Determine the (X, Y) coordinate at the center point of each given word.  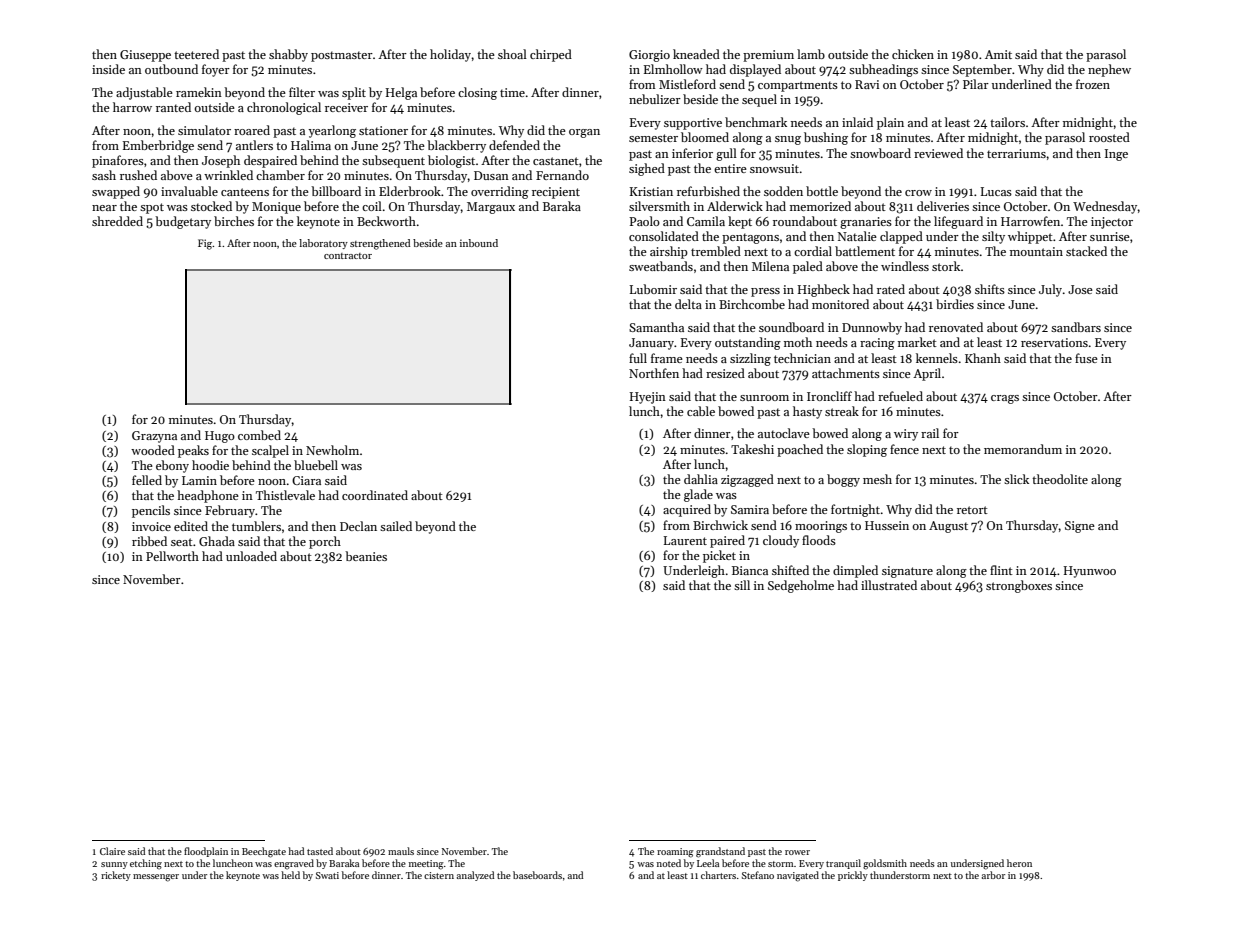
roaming (675, 853)
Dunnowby (872, 328)
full (638, 358)
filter (302, 92)
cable (701, 411)
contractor (348, 256)
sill (742, 585)
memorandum (1023, 449)
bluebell (316, 465)
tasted (320, 851)
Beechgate (264, 852)
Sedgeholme (801, 586)
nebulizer (655, 99)
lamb (811, 54)
